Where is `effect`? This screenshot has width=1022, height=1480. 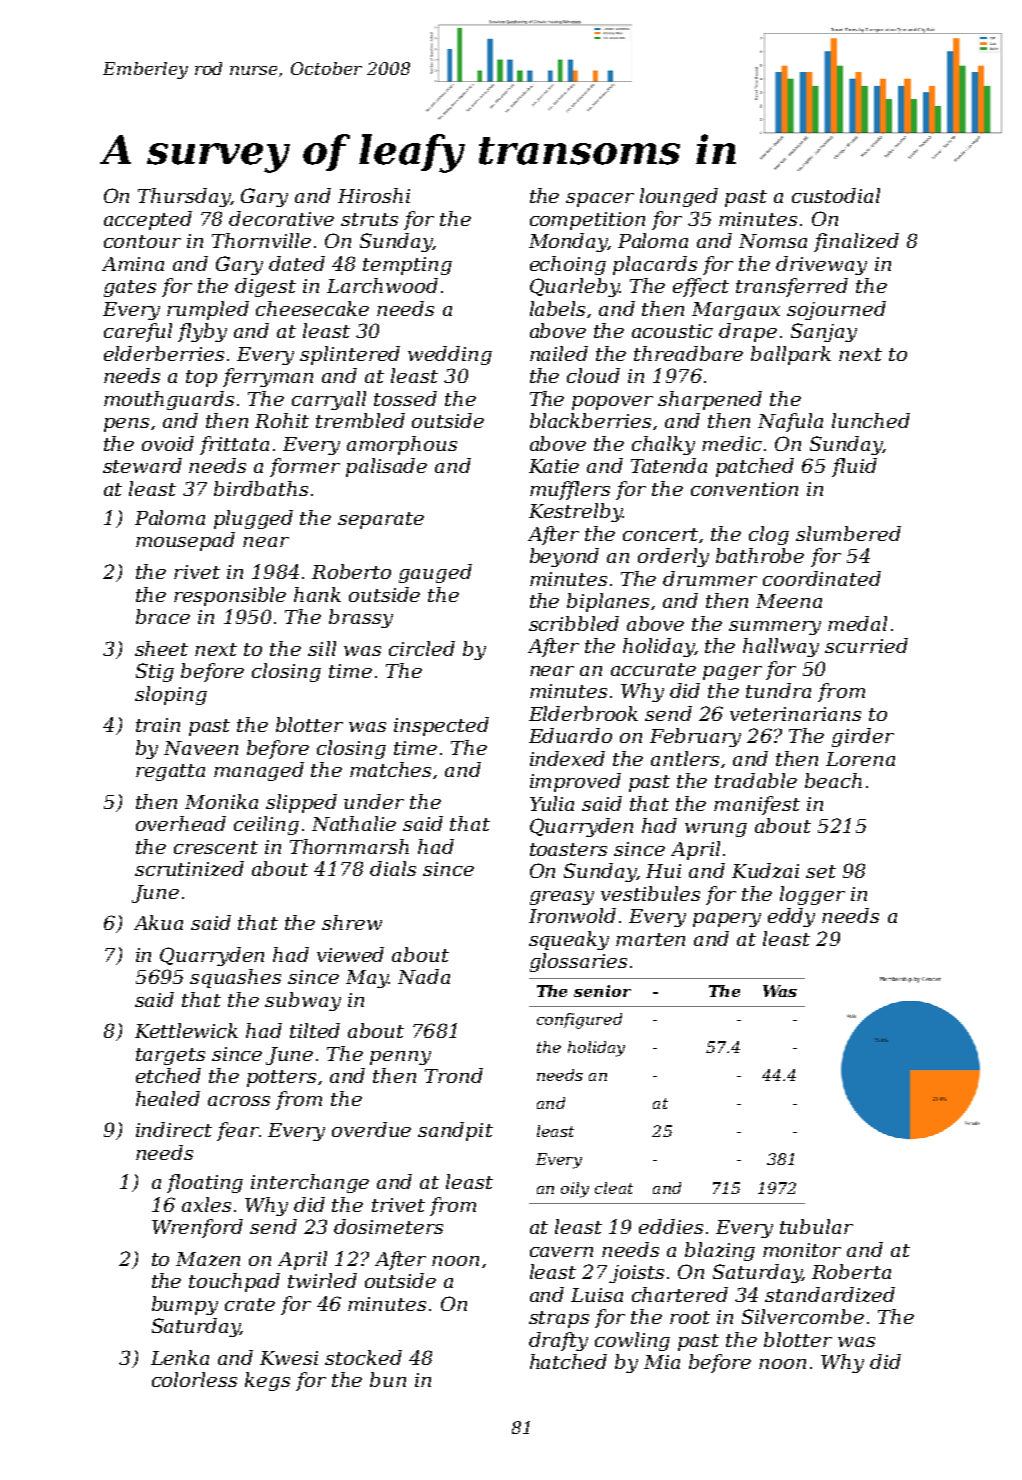
effect is located at coordinates (701, 287).
